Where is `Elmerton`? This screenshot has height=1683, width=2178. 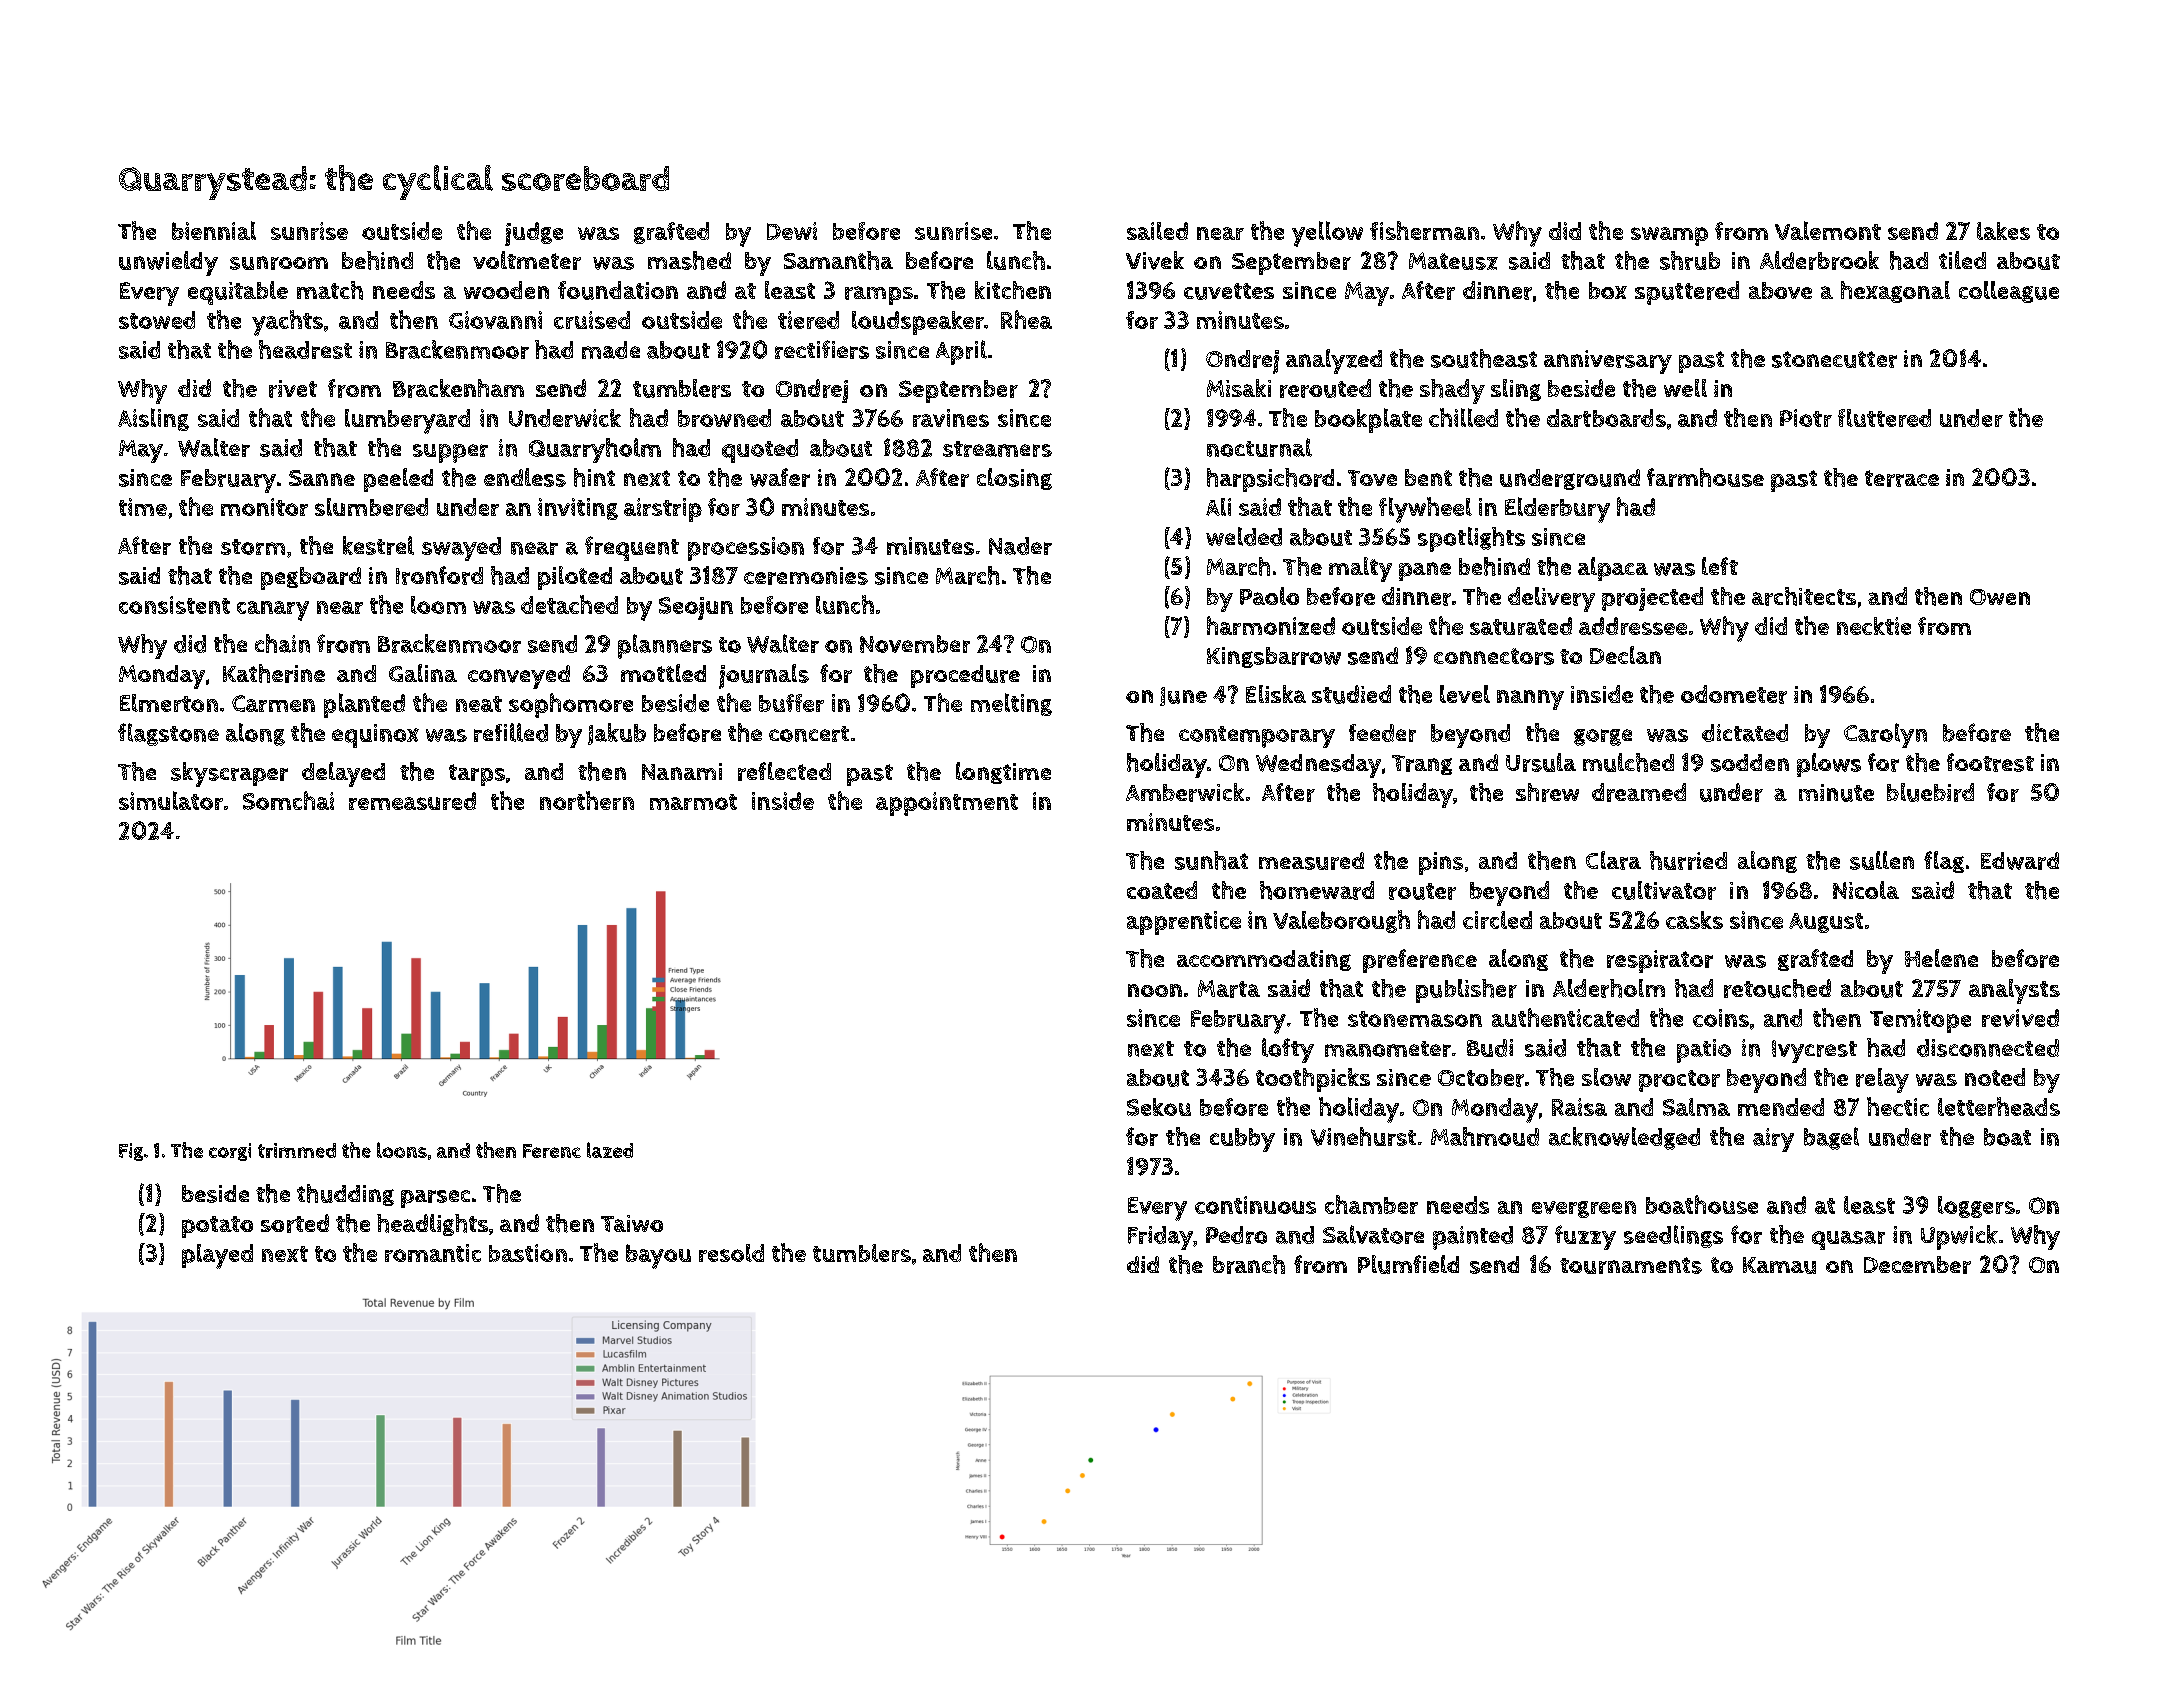 Elmerton is located at coordinates (169, 703).
